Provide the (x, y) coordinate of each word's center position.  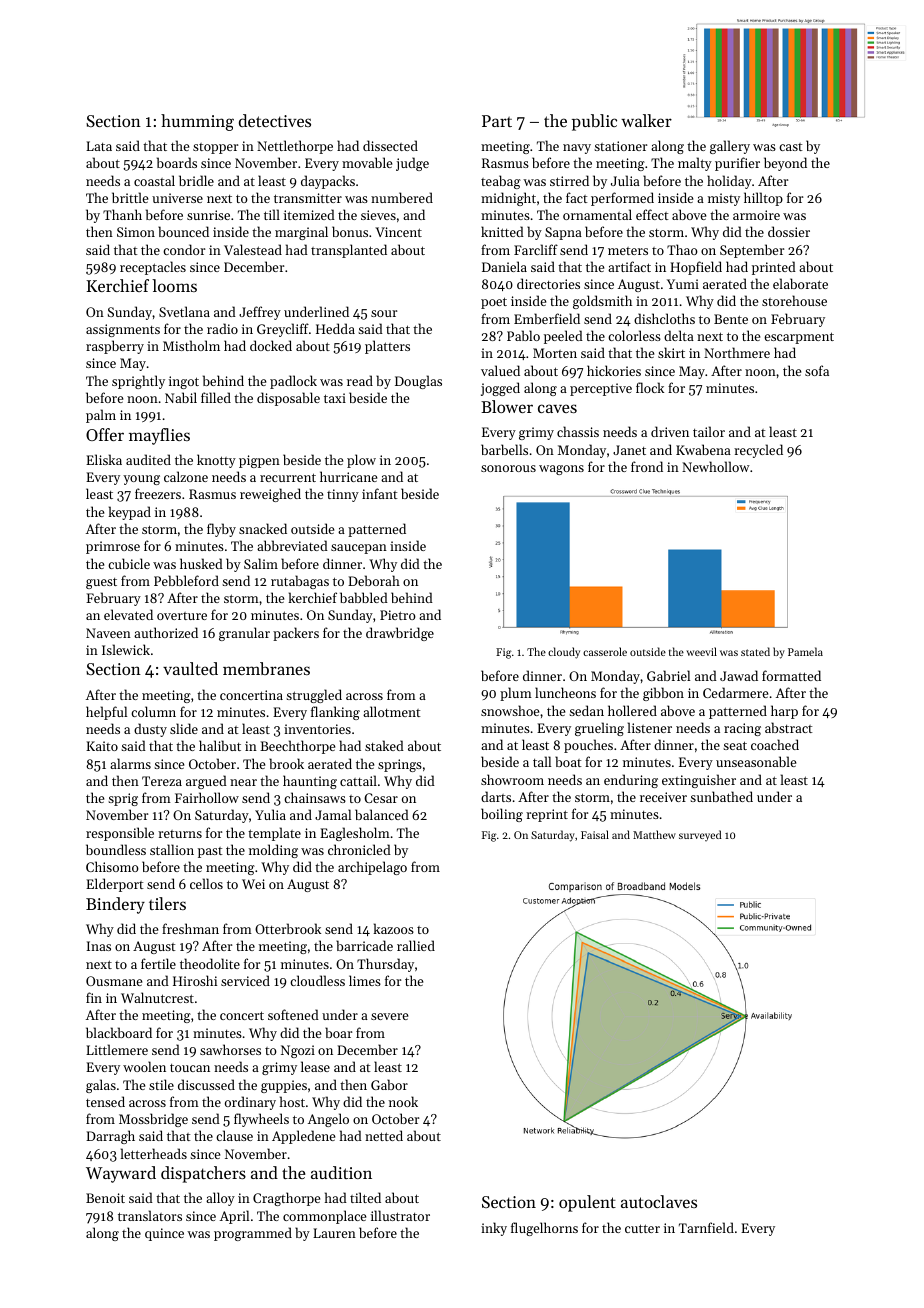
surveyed (700, 836)
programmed (253, 1234)
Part (497, 121)
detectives (275, 120)
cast (791, 147)
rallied (416, 945)
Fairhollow (207, 797)
